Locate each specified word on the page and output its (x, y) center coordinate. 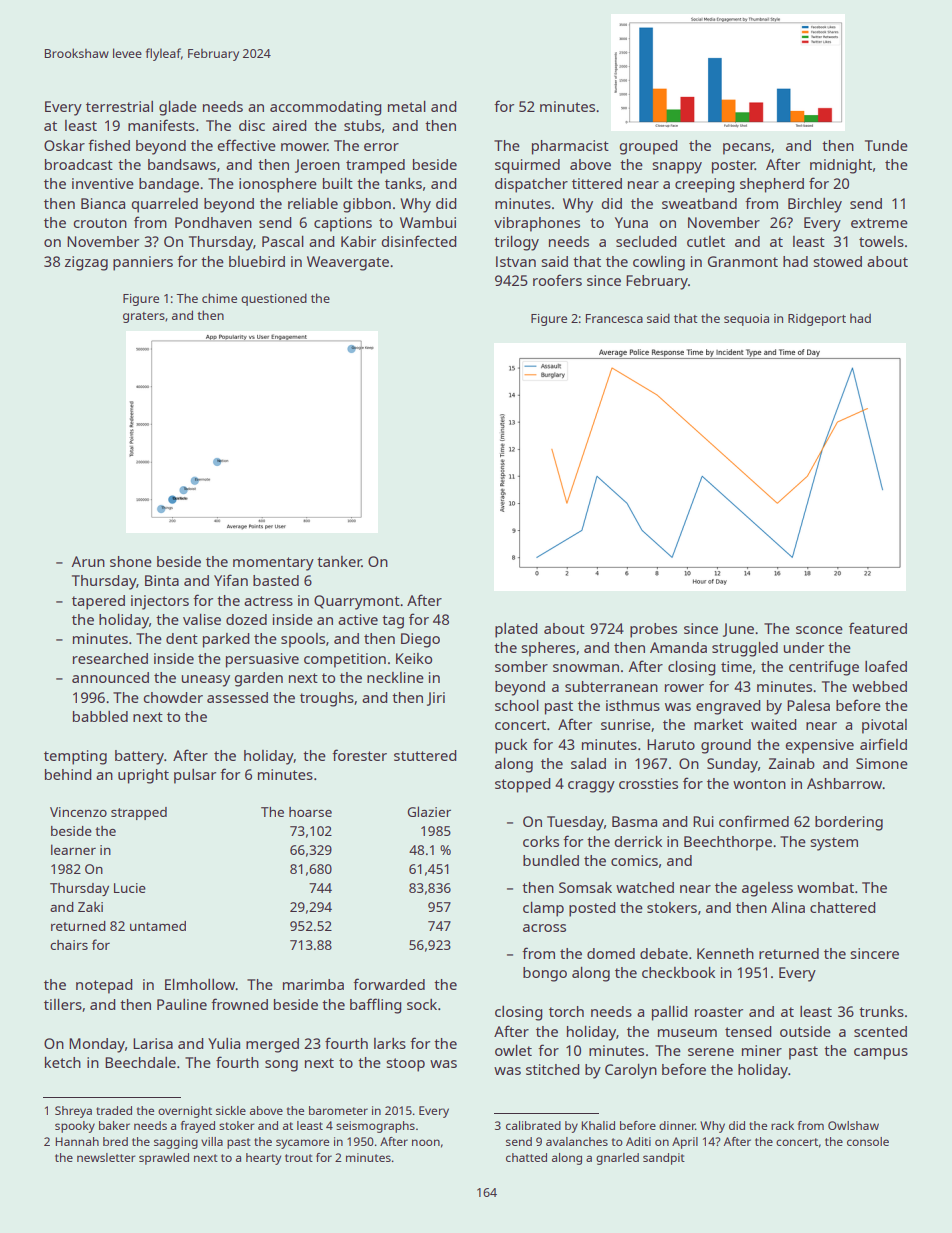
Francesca (614, 318)
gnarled (617, 1159)
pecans (747, 149)
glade (178, 108)
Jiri (436, 699)
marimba (313, 984)
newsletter (106, 1157)
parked (226, 640)
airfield (883, 744)
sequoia (746, 320)
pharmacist (570, 147)
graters (144, 317)
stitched (552, 1069)
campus (881, 1054)
